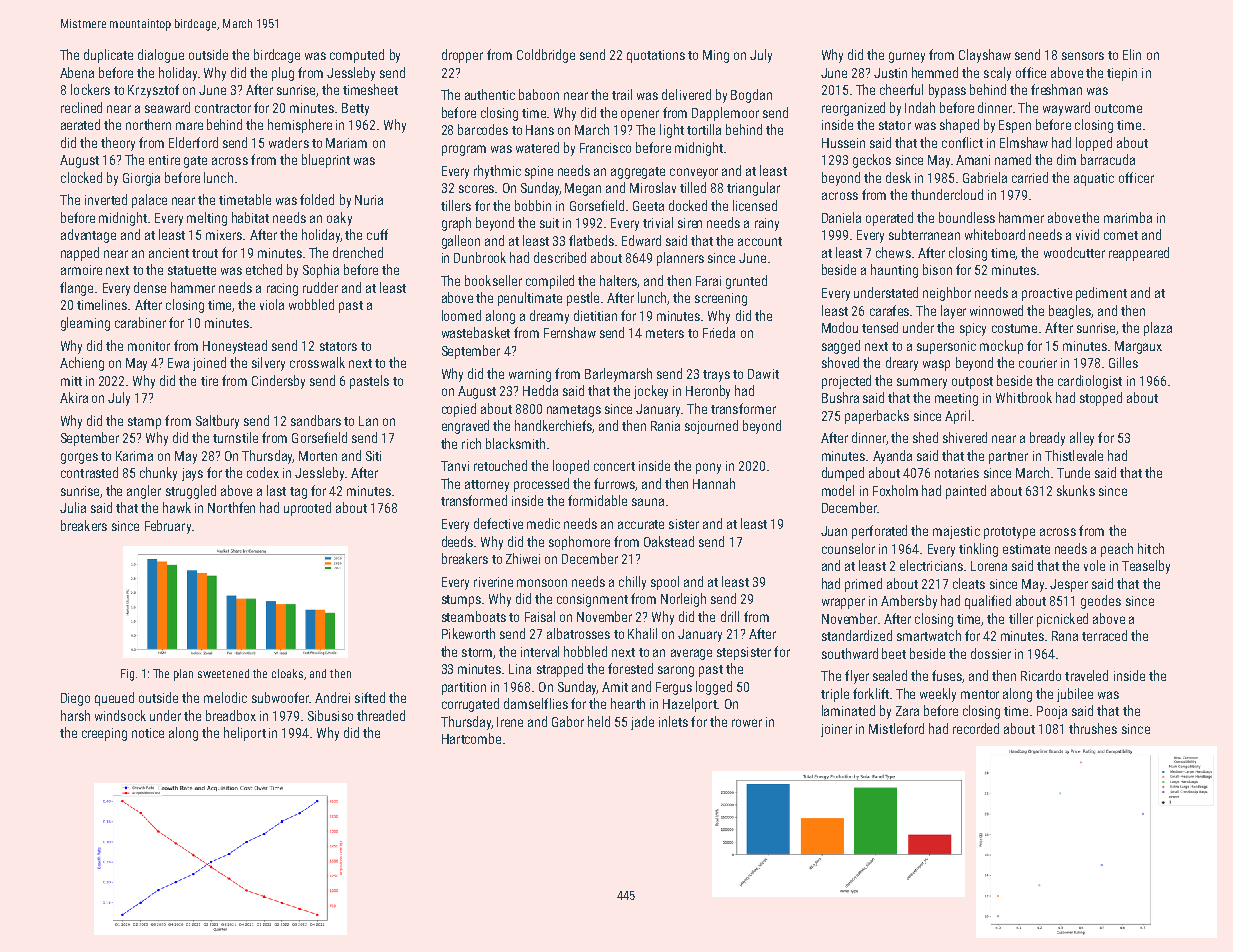  Describe the element at coordinates (223, 673) in the image. I see `sweetened` at that location.
